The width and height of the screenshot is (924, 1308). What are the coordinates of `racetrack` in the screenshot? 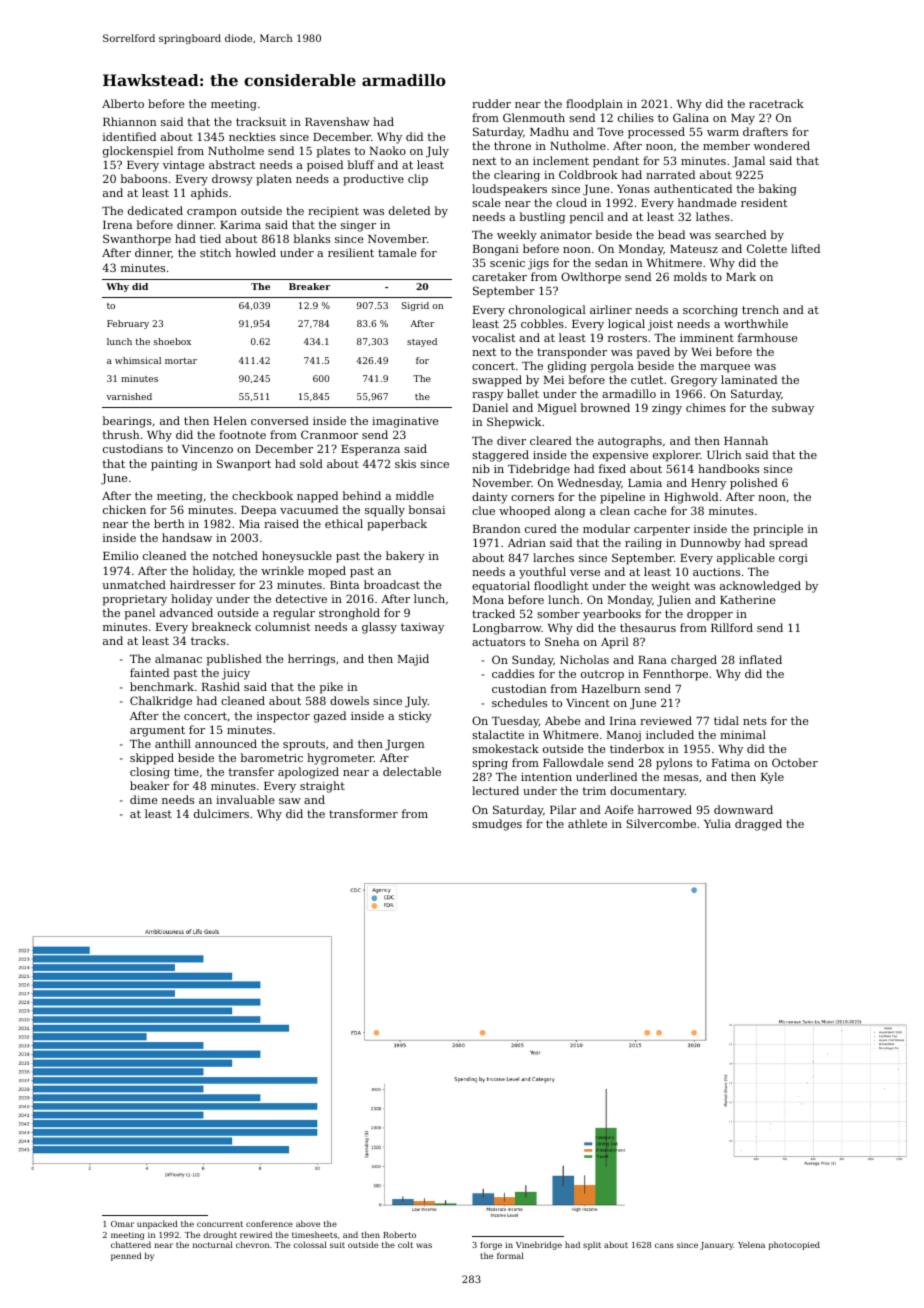 It's located at (776, 103).
